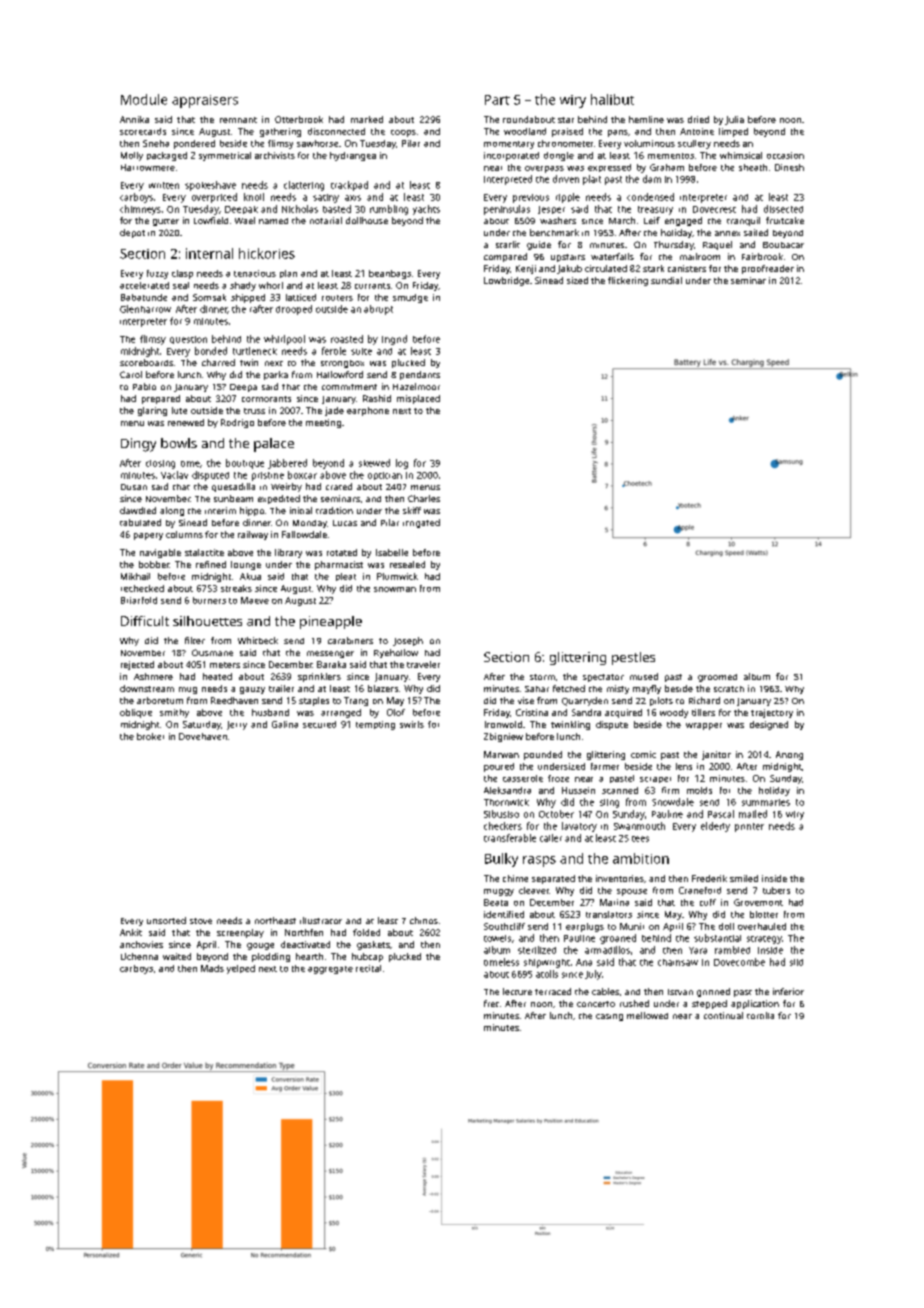  I want to click on hydrangea, so click(353, 156).
